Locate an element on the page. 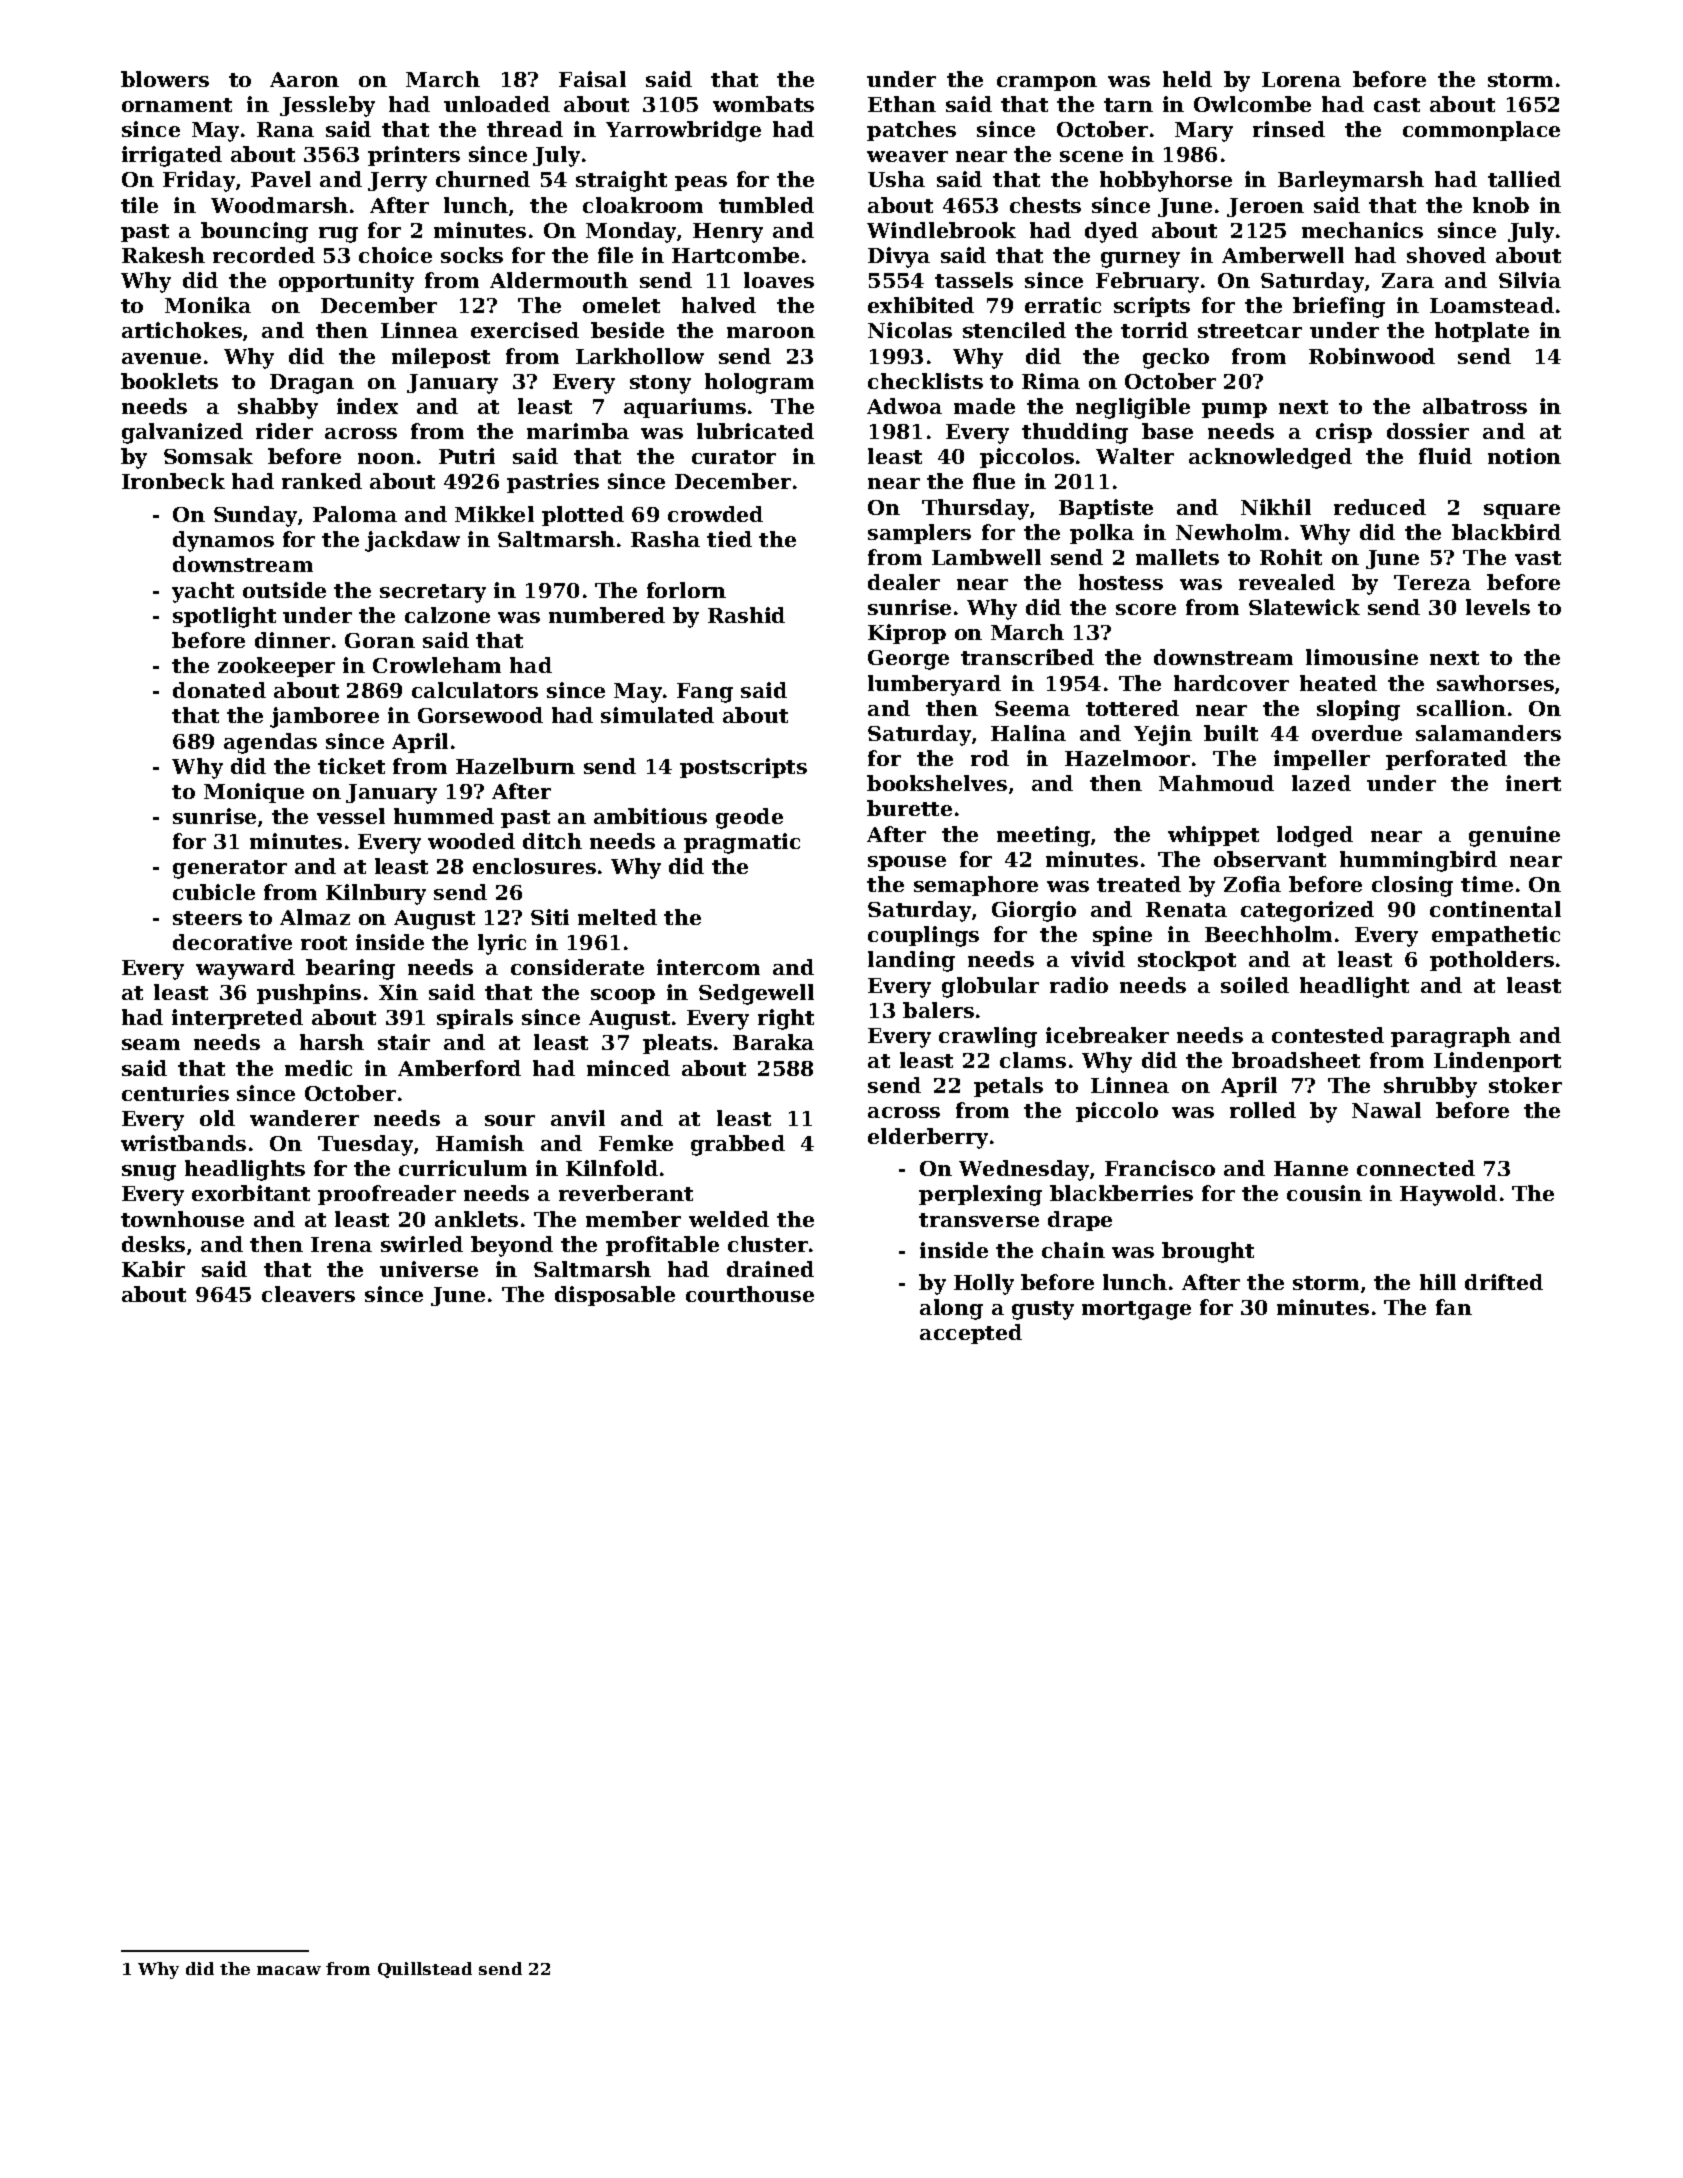  Kabir is located at coordinates (153, 1269).
